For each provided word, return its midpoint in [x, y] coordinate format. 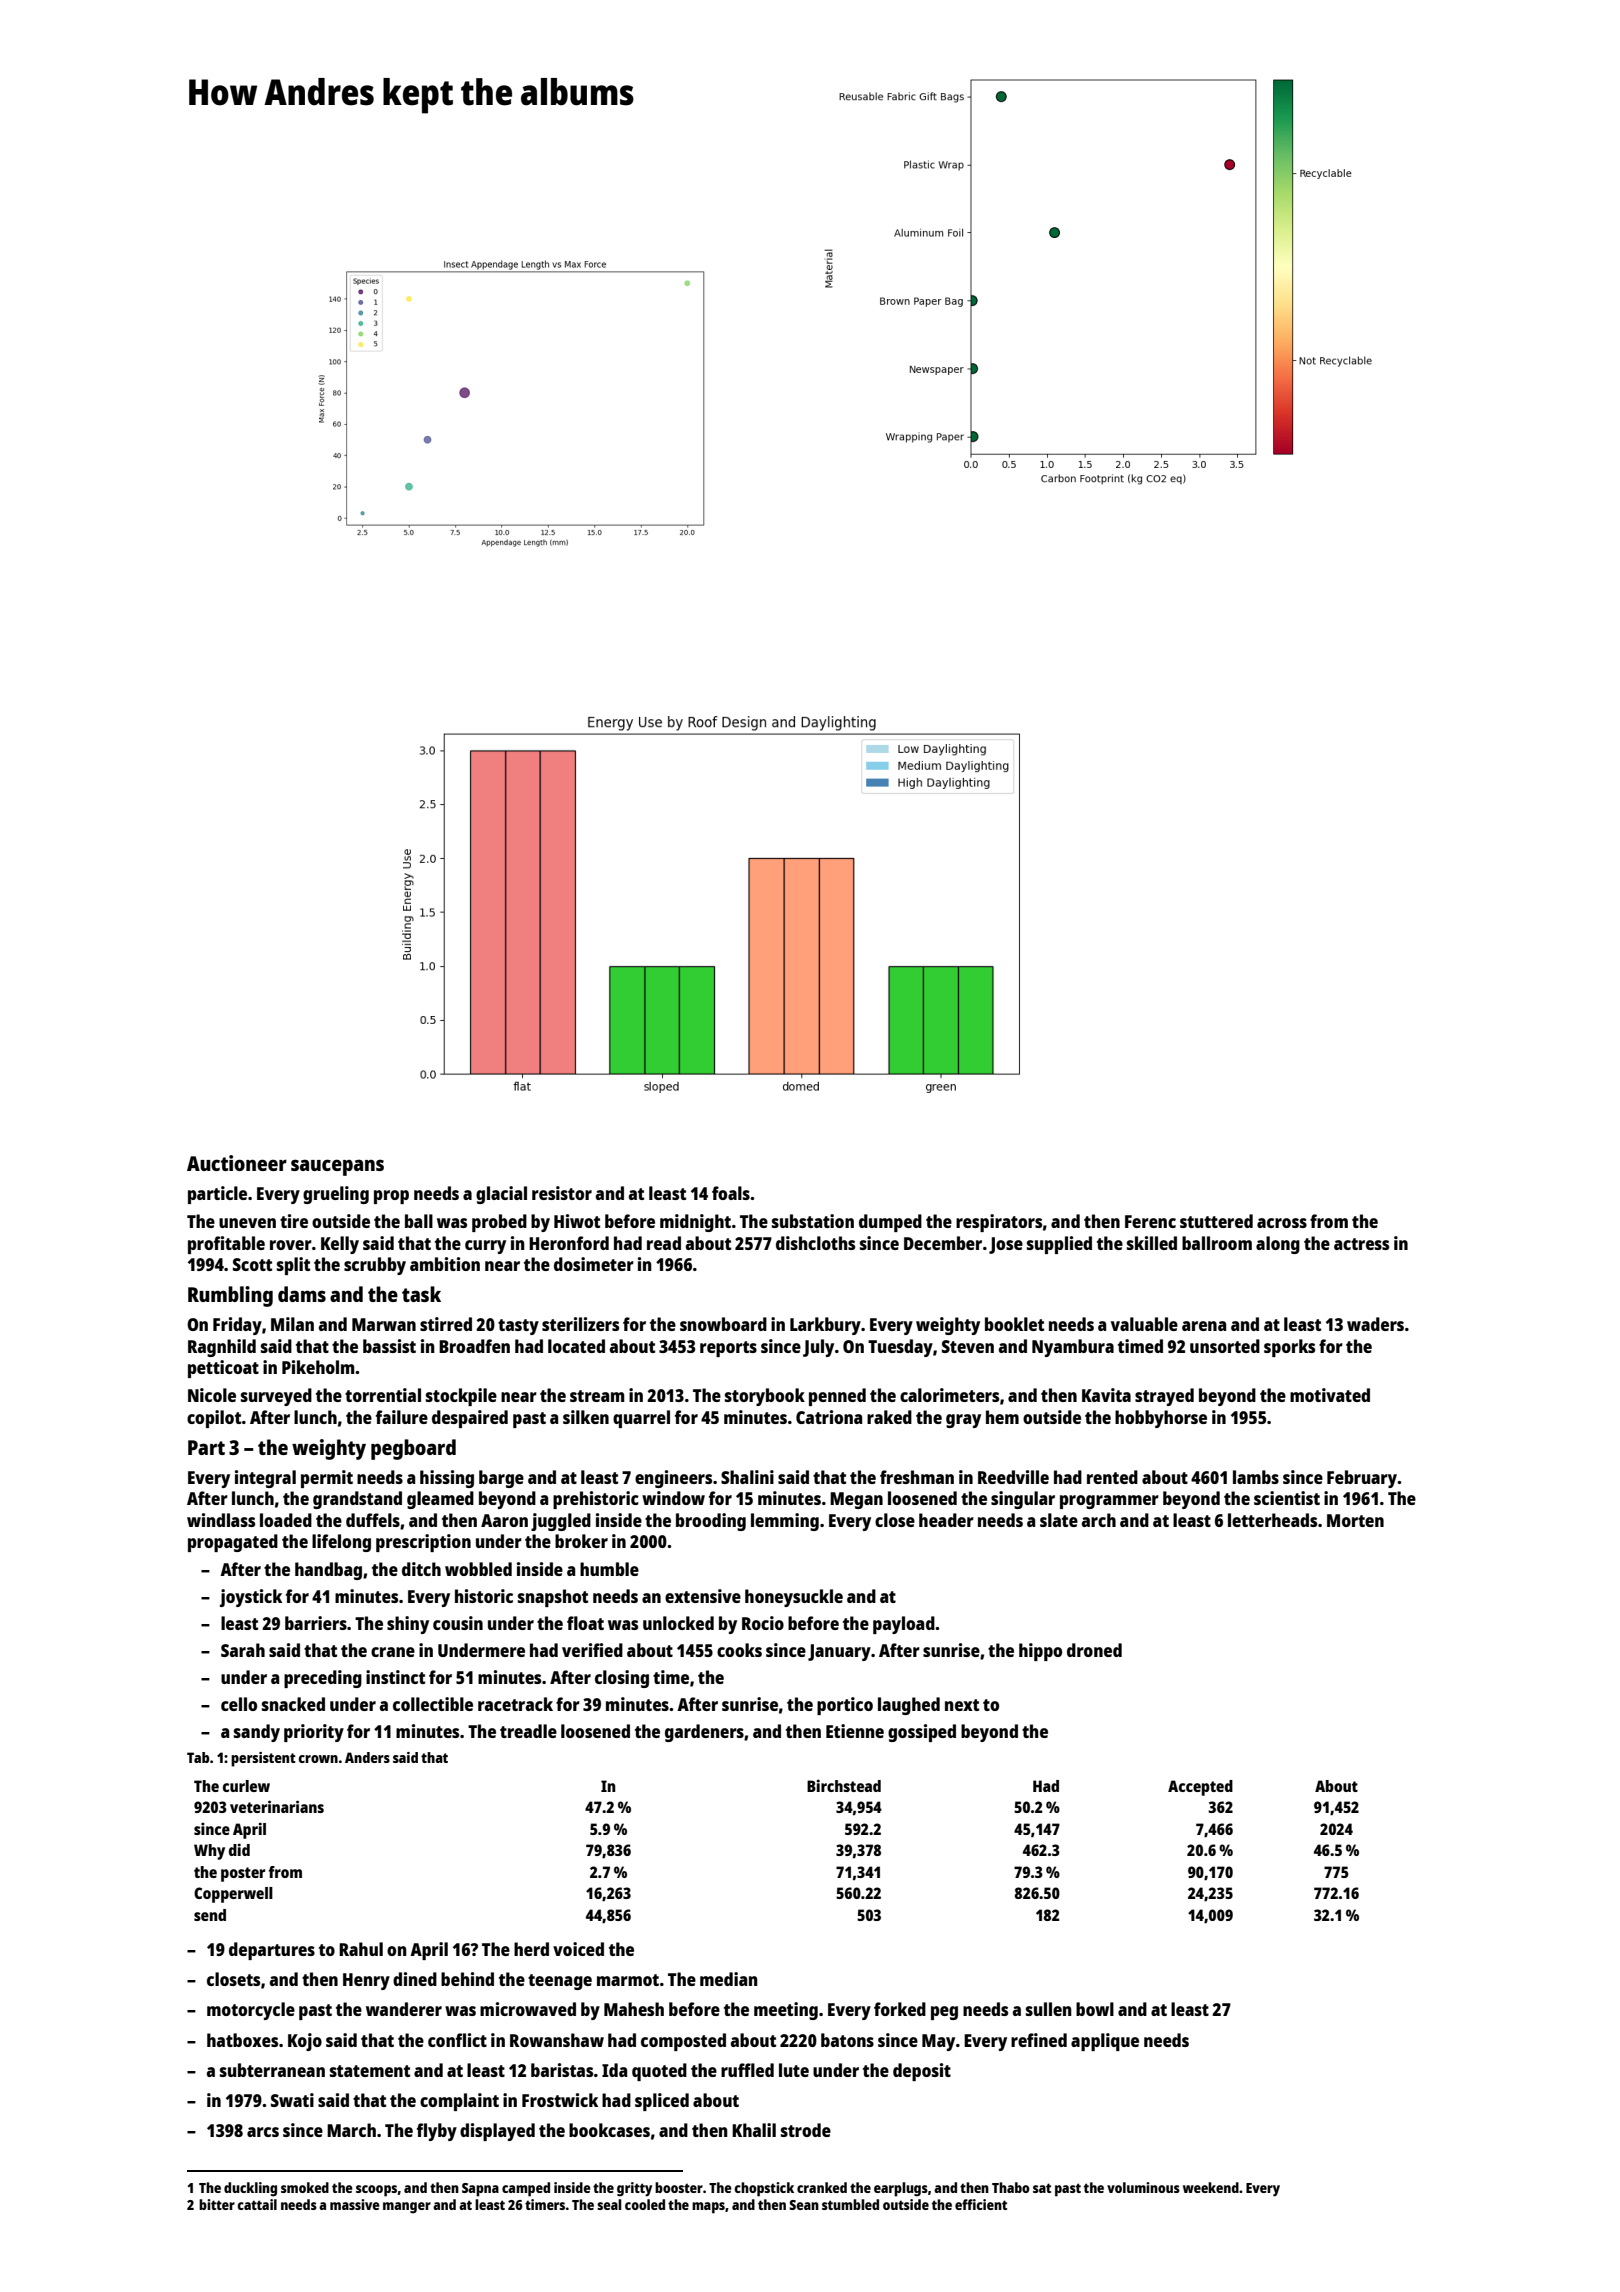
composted [683, 2042]
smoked [305, 2187]
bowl [1095, 2009]
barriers [316, 1623]
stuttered [1216, 1221]
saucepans [337, 1167]
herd [531, 1949]
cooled [645, 2204]
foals [731, 1193]
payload [904, 1625]
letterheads [1272, 1520]
